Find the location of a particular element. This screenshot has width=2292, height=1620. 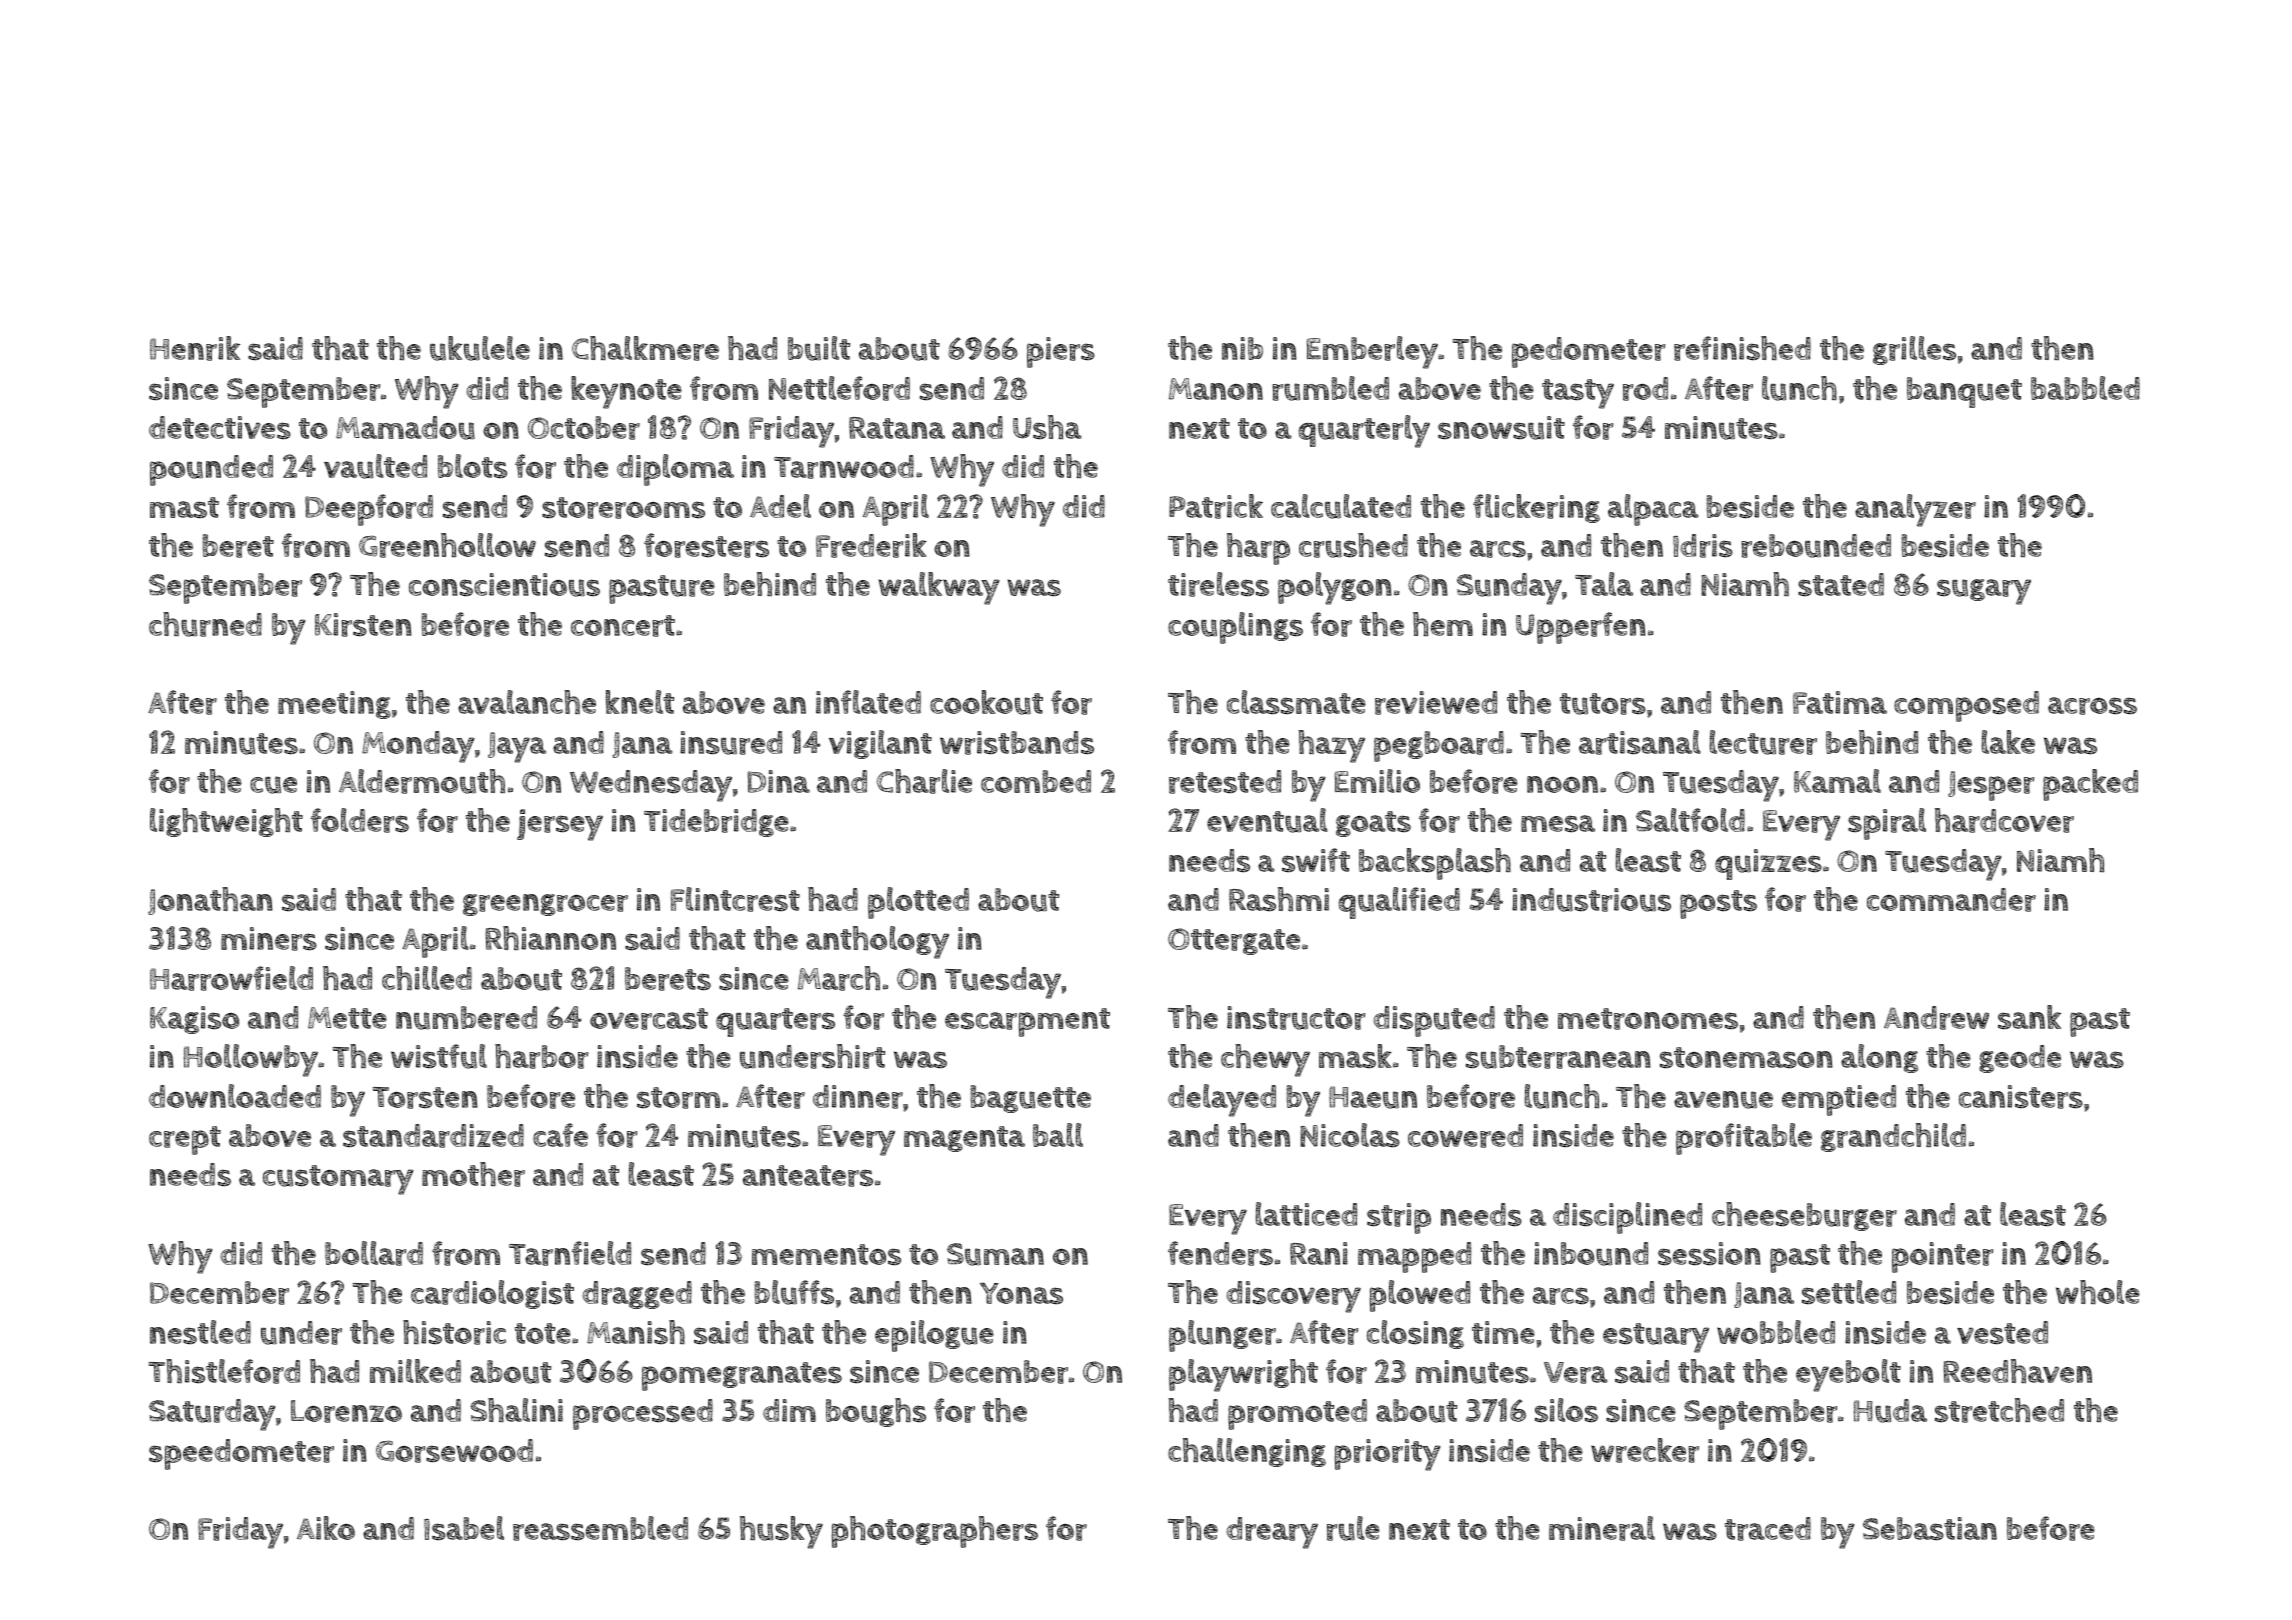

grilles is located at coordinates (1914, 350).
